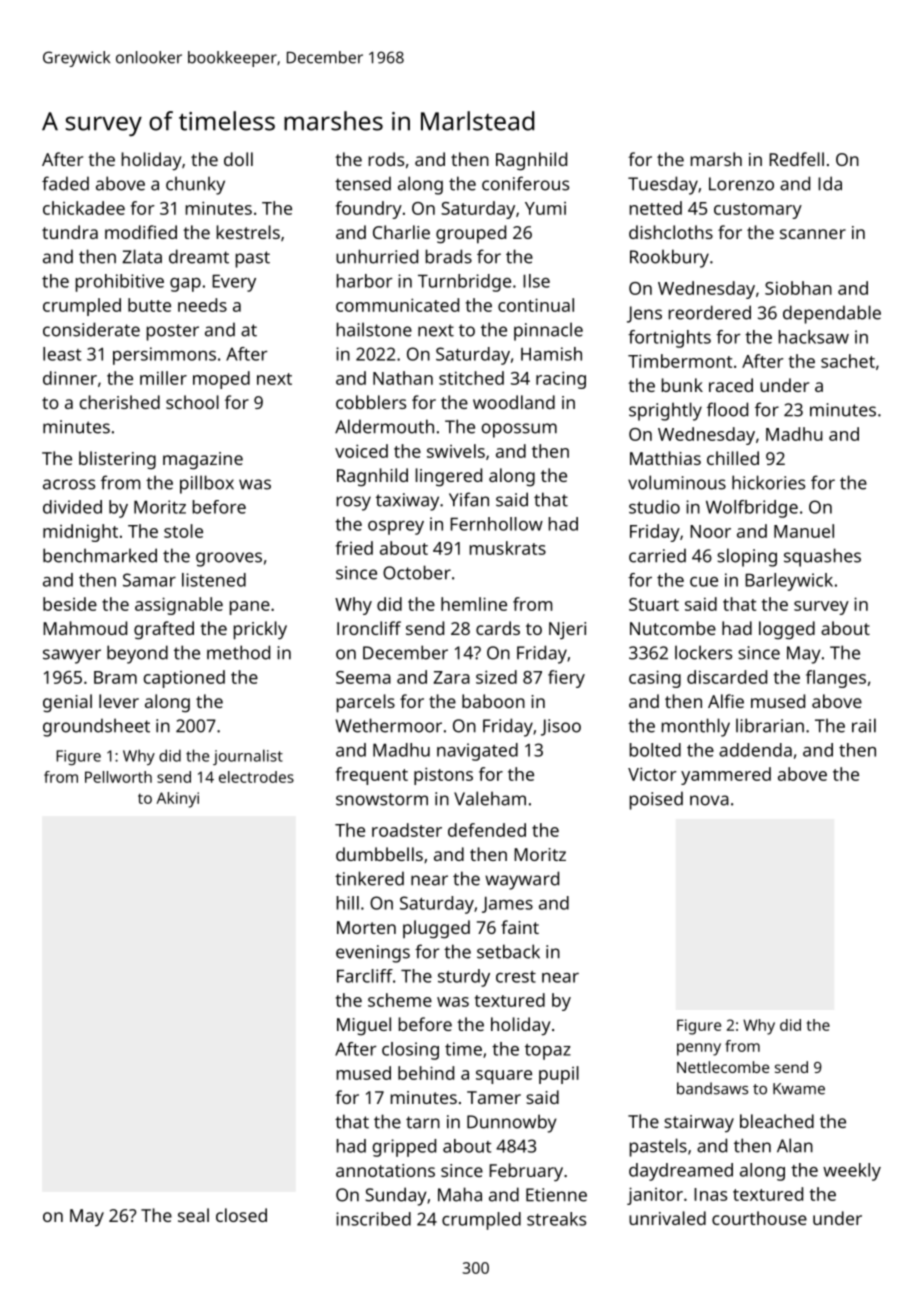 The height and width of the screenshot is (1308, 924). Describe the element at coordinates (758, 211) in the screenshot. I see `customary` at that location.
